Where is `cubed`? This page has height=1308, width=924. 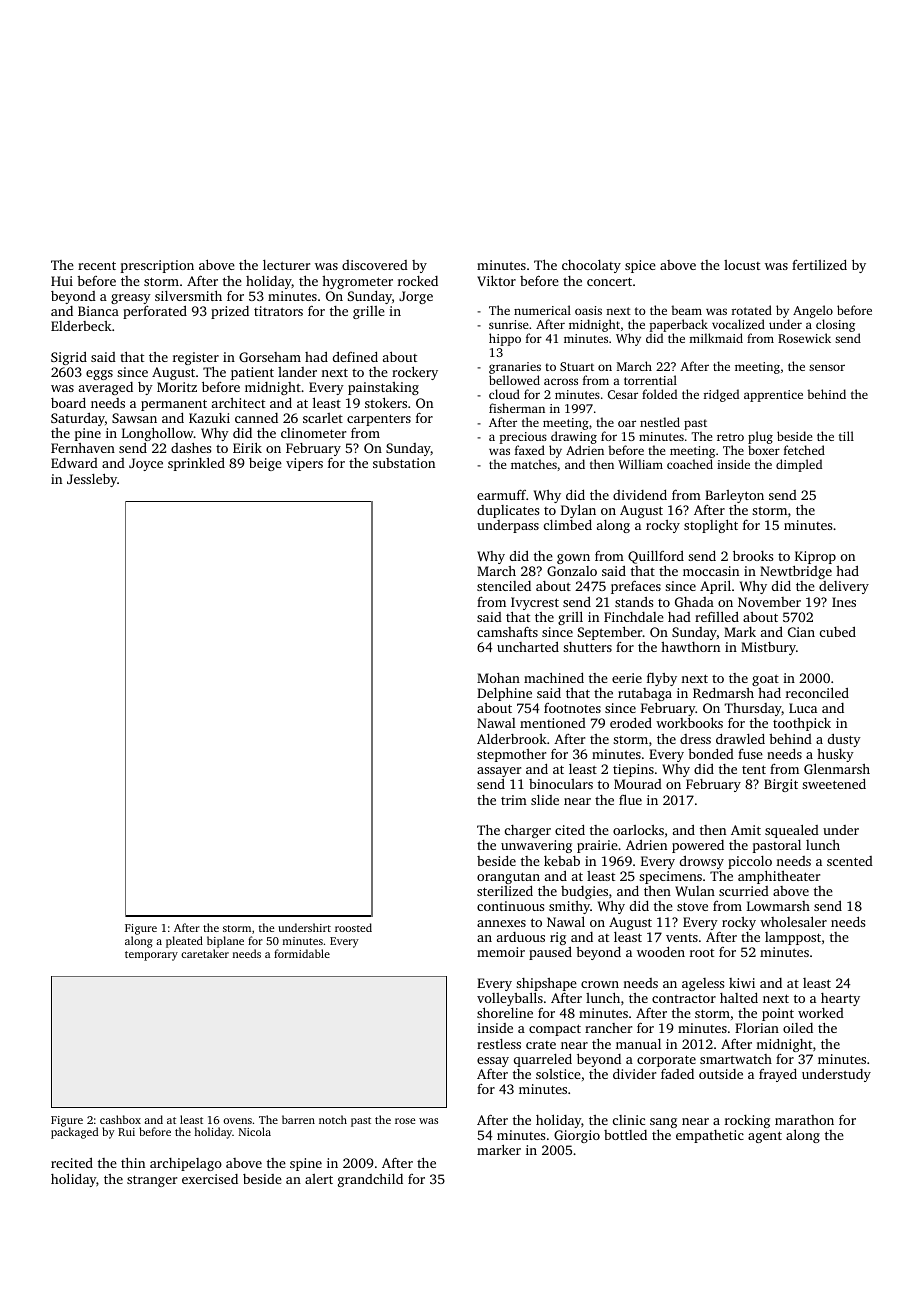 cubed is located at coordinates (838, 632).
